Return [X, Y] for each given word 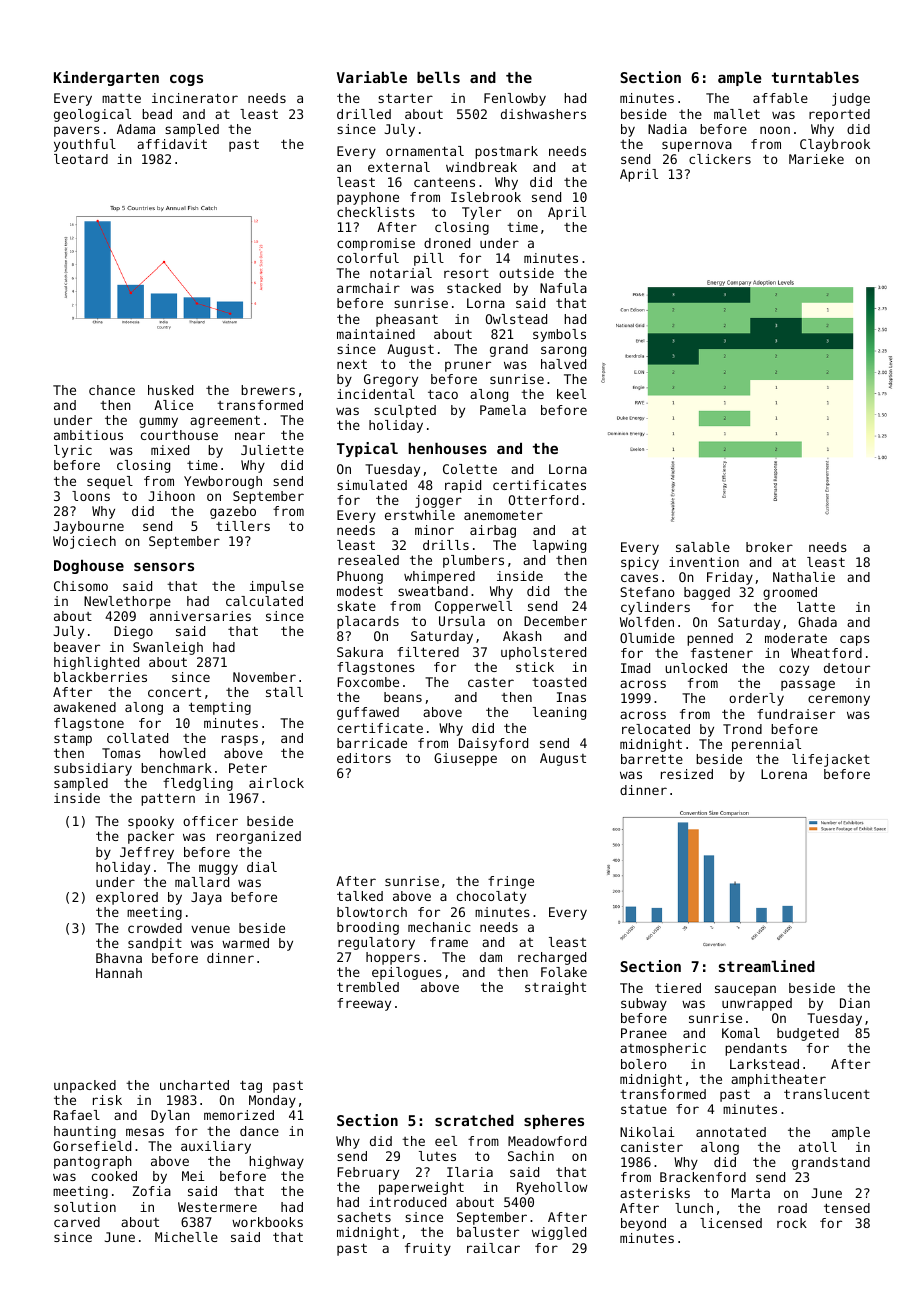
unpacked [85, 1086]
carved [77, 1222]
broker [769, 547]
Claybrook [835, 145]
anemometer [503, 515]
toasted [559, 682]
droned [447, 243]
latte [816, 607]
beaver [77, 647]
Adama [136, 129]
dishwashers [543, 114]
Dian [855, 1003]
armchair [368, 288]
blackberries [100, 677]
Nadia [667, 129]
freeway [364, 1004]
